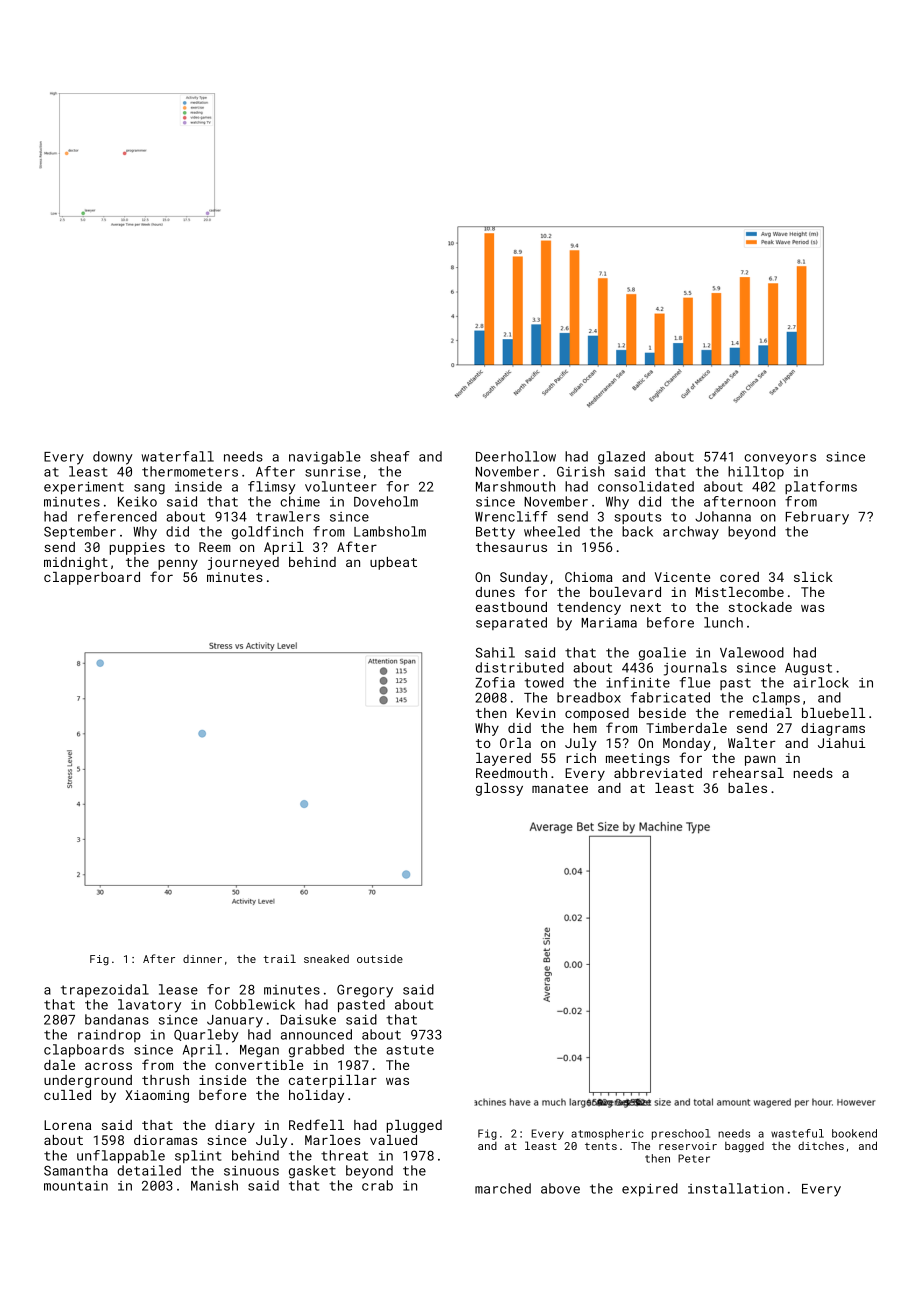 The height and width of the screenshot is (1308, 924). What do you see at coordinates (92, 578) in the screenshot?
I see `clapperboard` at bounding box center [92, 578].
